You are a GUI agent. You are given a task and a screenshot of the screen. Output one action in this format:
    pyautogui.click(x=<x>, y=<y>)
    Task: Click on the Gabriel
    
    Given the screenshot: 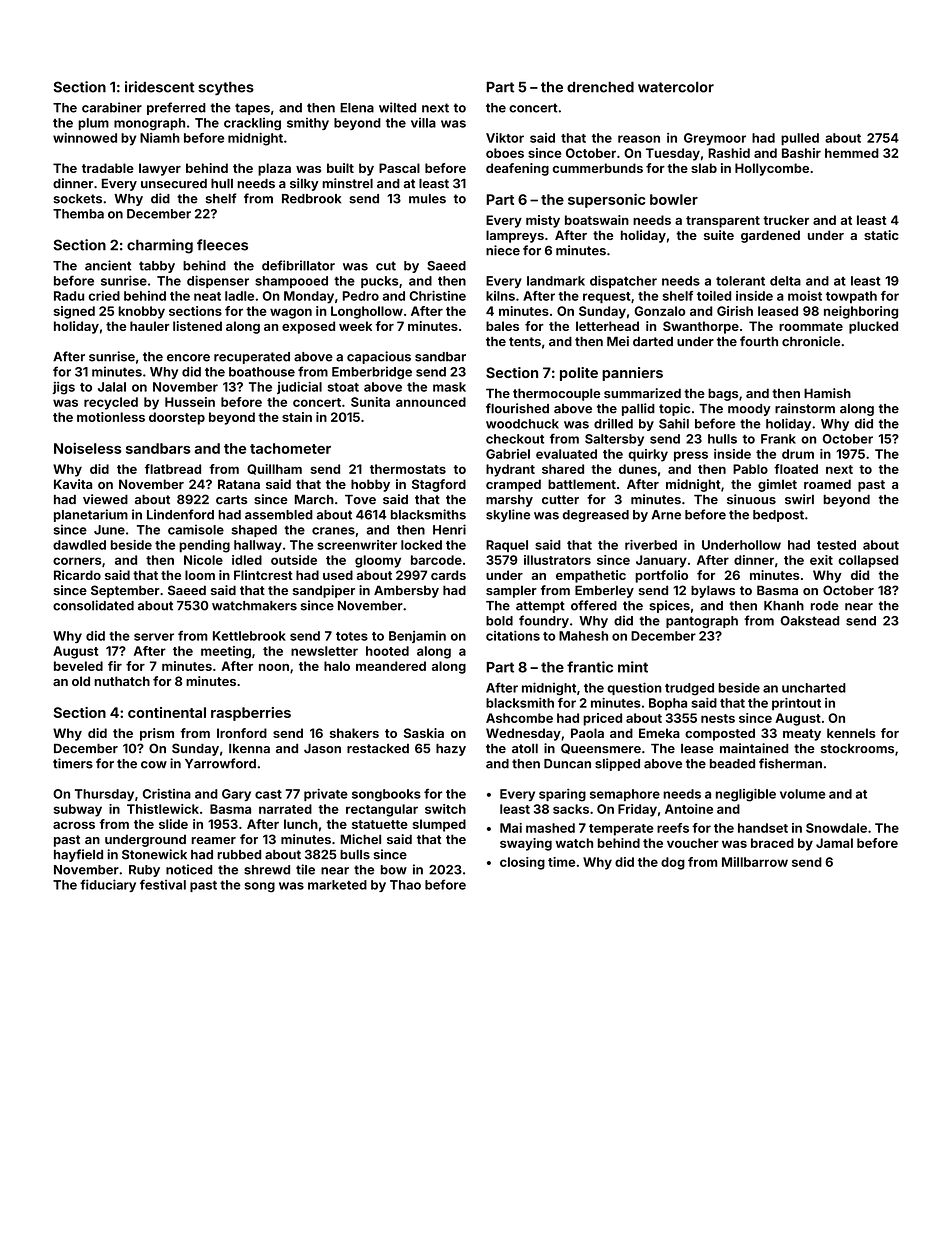 What is the action you would take?
    pyautogui.click(x=508, y=454)
